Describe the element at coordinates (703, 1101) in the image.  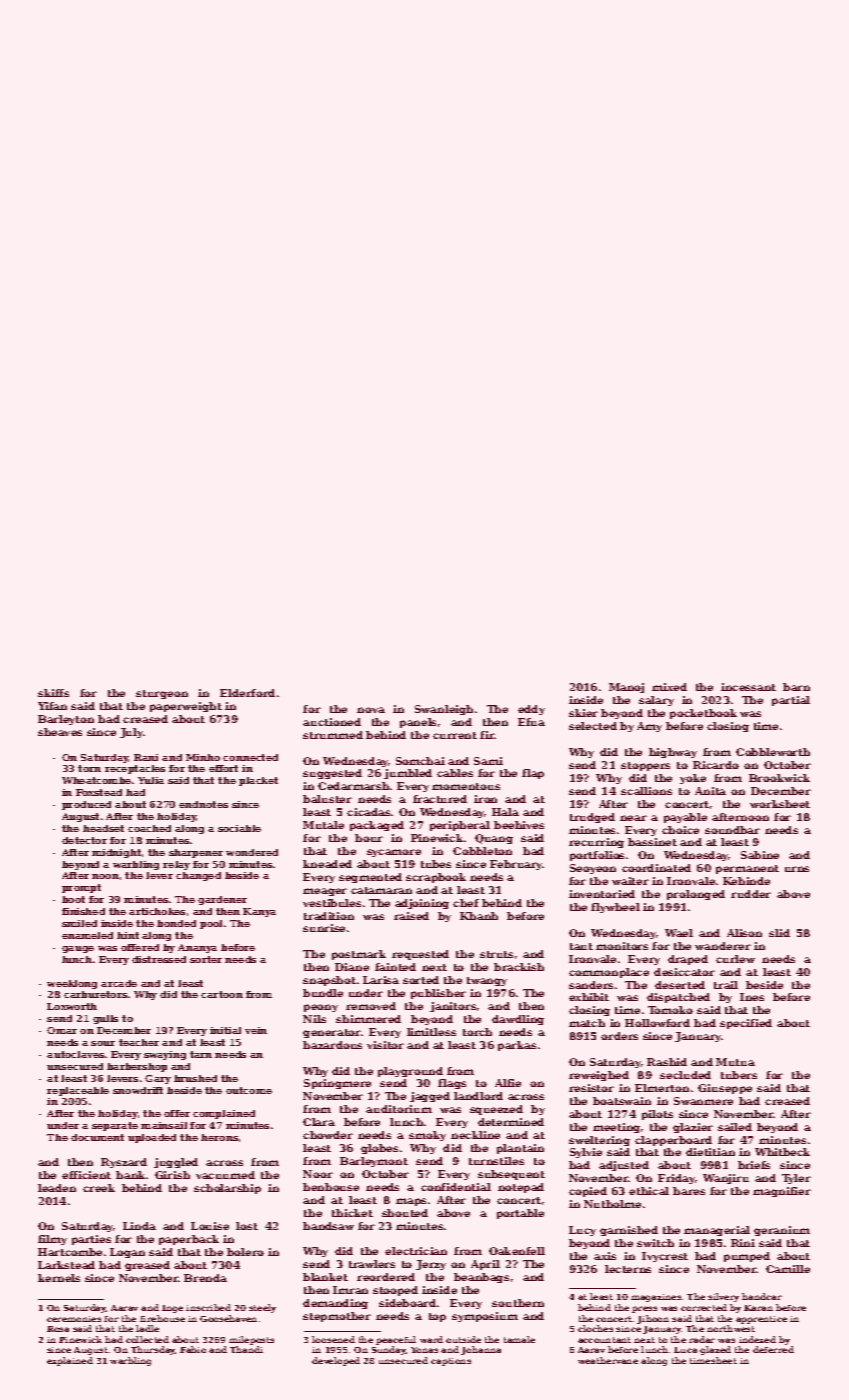
I see `Swanmere` at that location.
